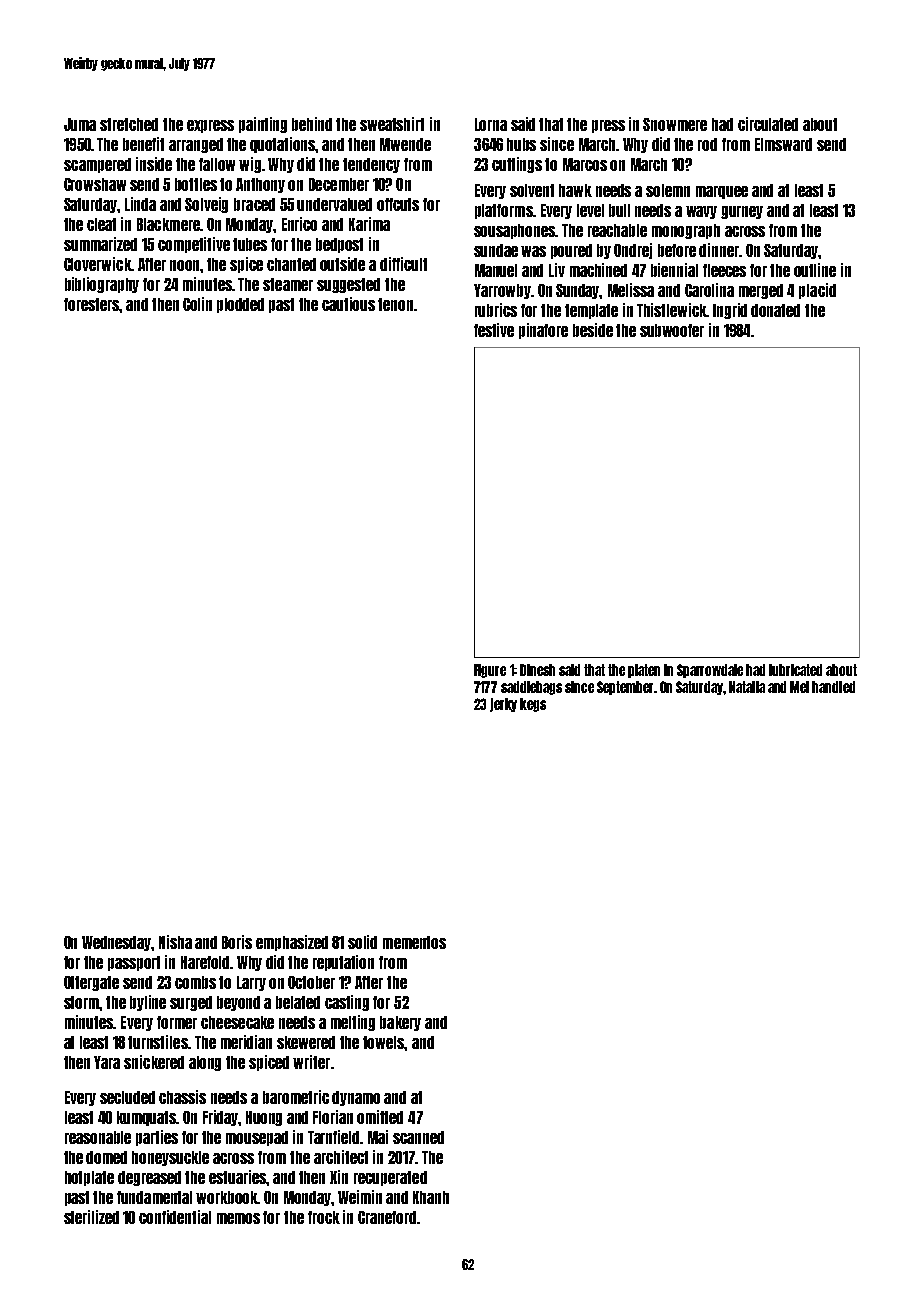 The height and width of the screenshot is (1308, 924). What do you see at coordinates (392, 124) in the screenshot?
I see `sweatshirt` at bounding box center [392, 124].
